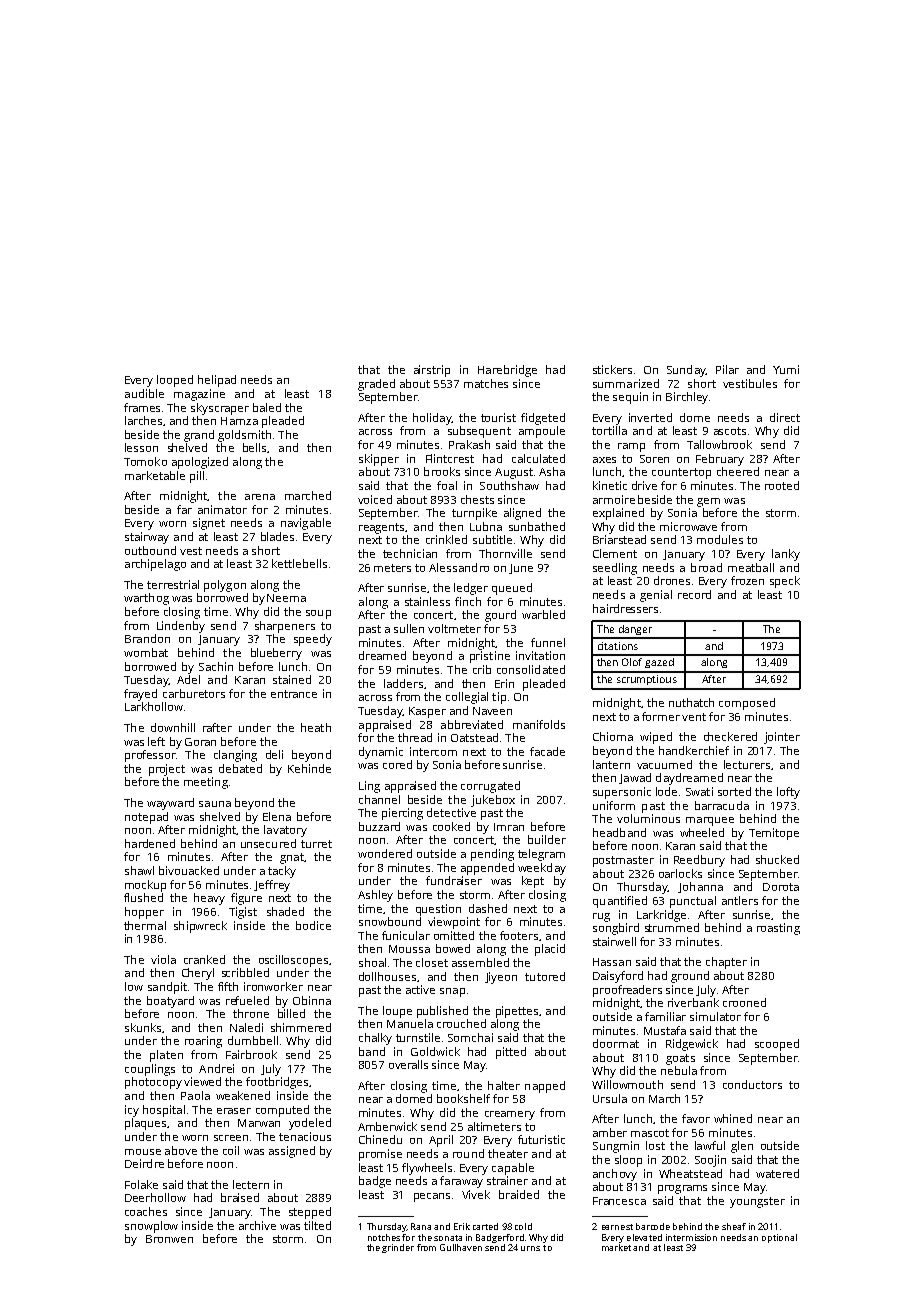  What do you see at coordinates (170, 804) in the image?
I see `wayward` at bounding box center [170, 804].
